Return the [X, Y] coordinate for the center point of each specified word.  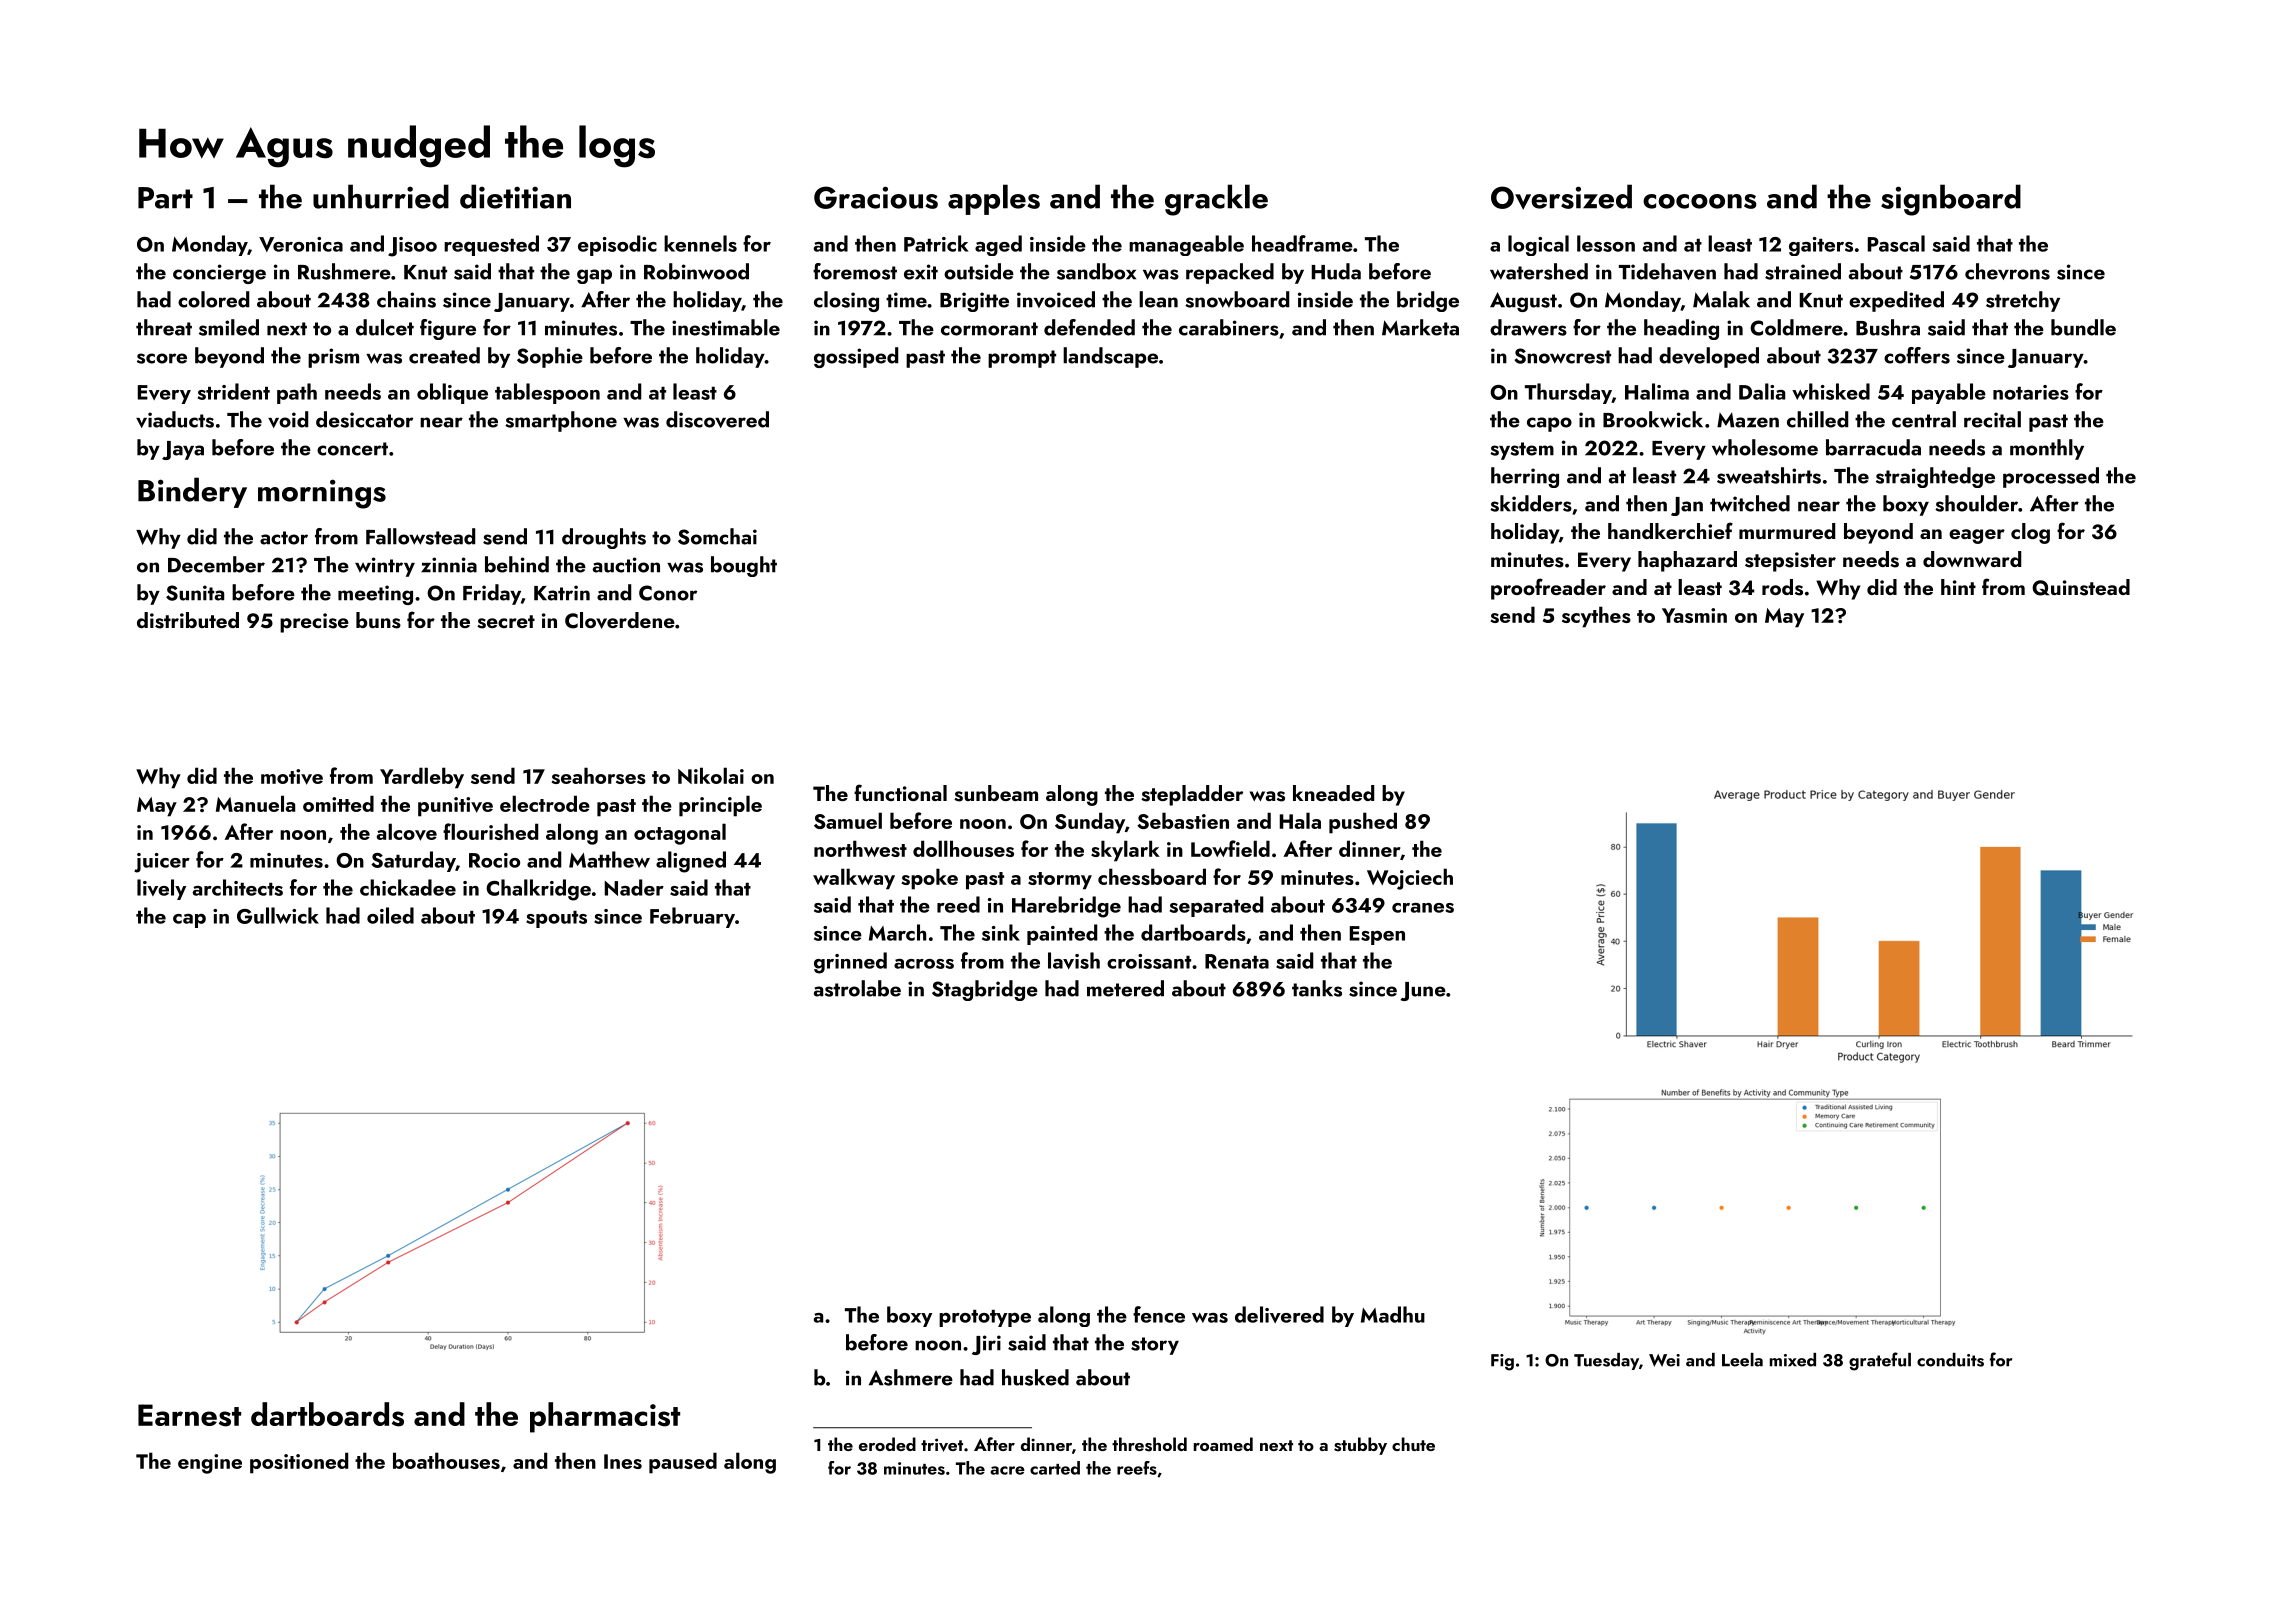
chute [1413, 1444]
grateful [1880, 1361]
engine [210, 1464]
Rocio [494, 860]
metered [1125, 988]
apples [994, 199]
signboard [1951, 200]
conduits [1950, 1360]
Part [165, 198]
